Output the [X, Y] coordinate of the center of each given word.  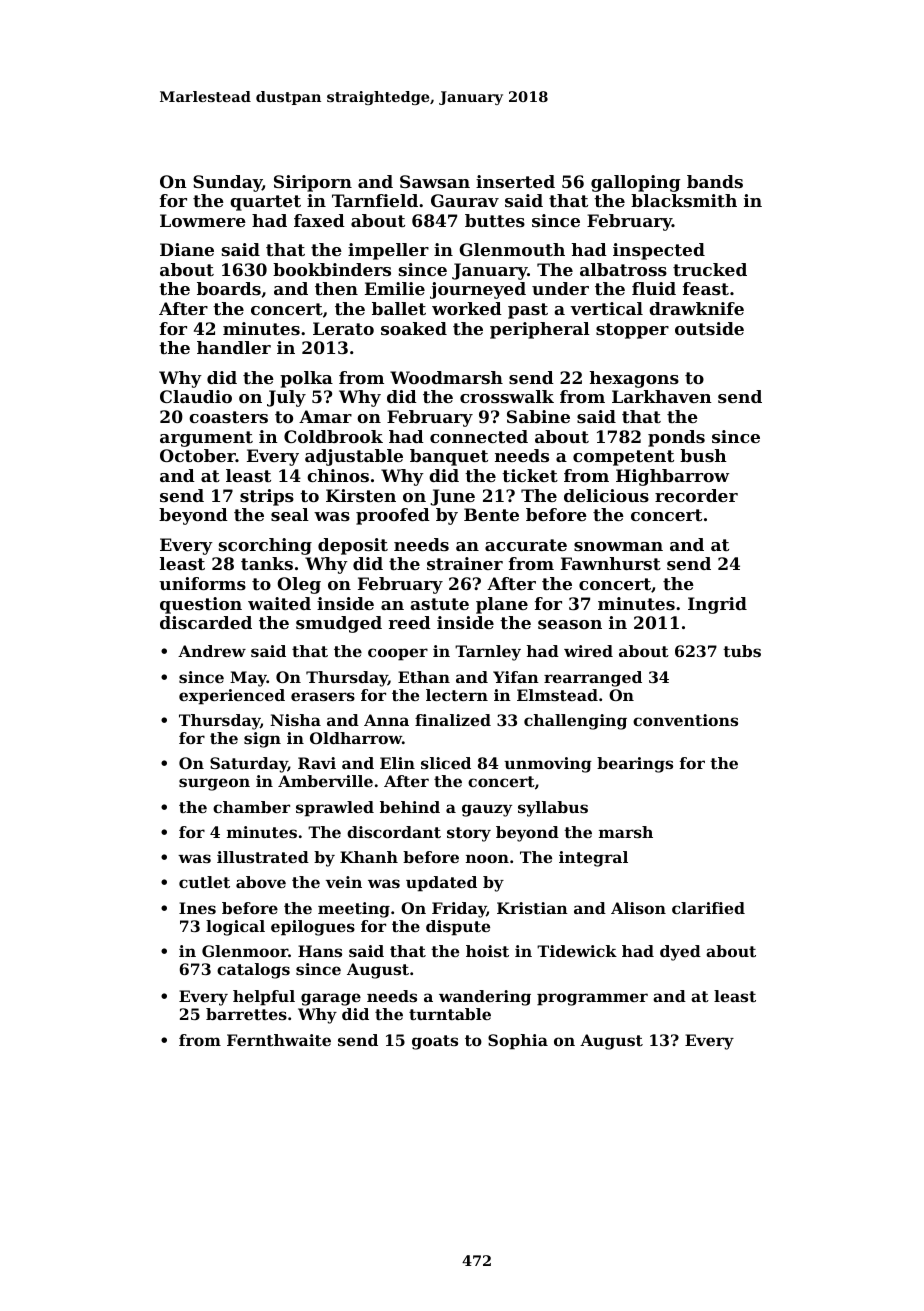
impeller [388, 251]
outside [709, 328]
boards [229, 288]
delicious [606, 495]
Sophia [518, 1042]
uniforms [202, 583]
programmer [592, 999]
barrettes [246, 1014]
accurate [526, 545]
